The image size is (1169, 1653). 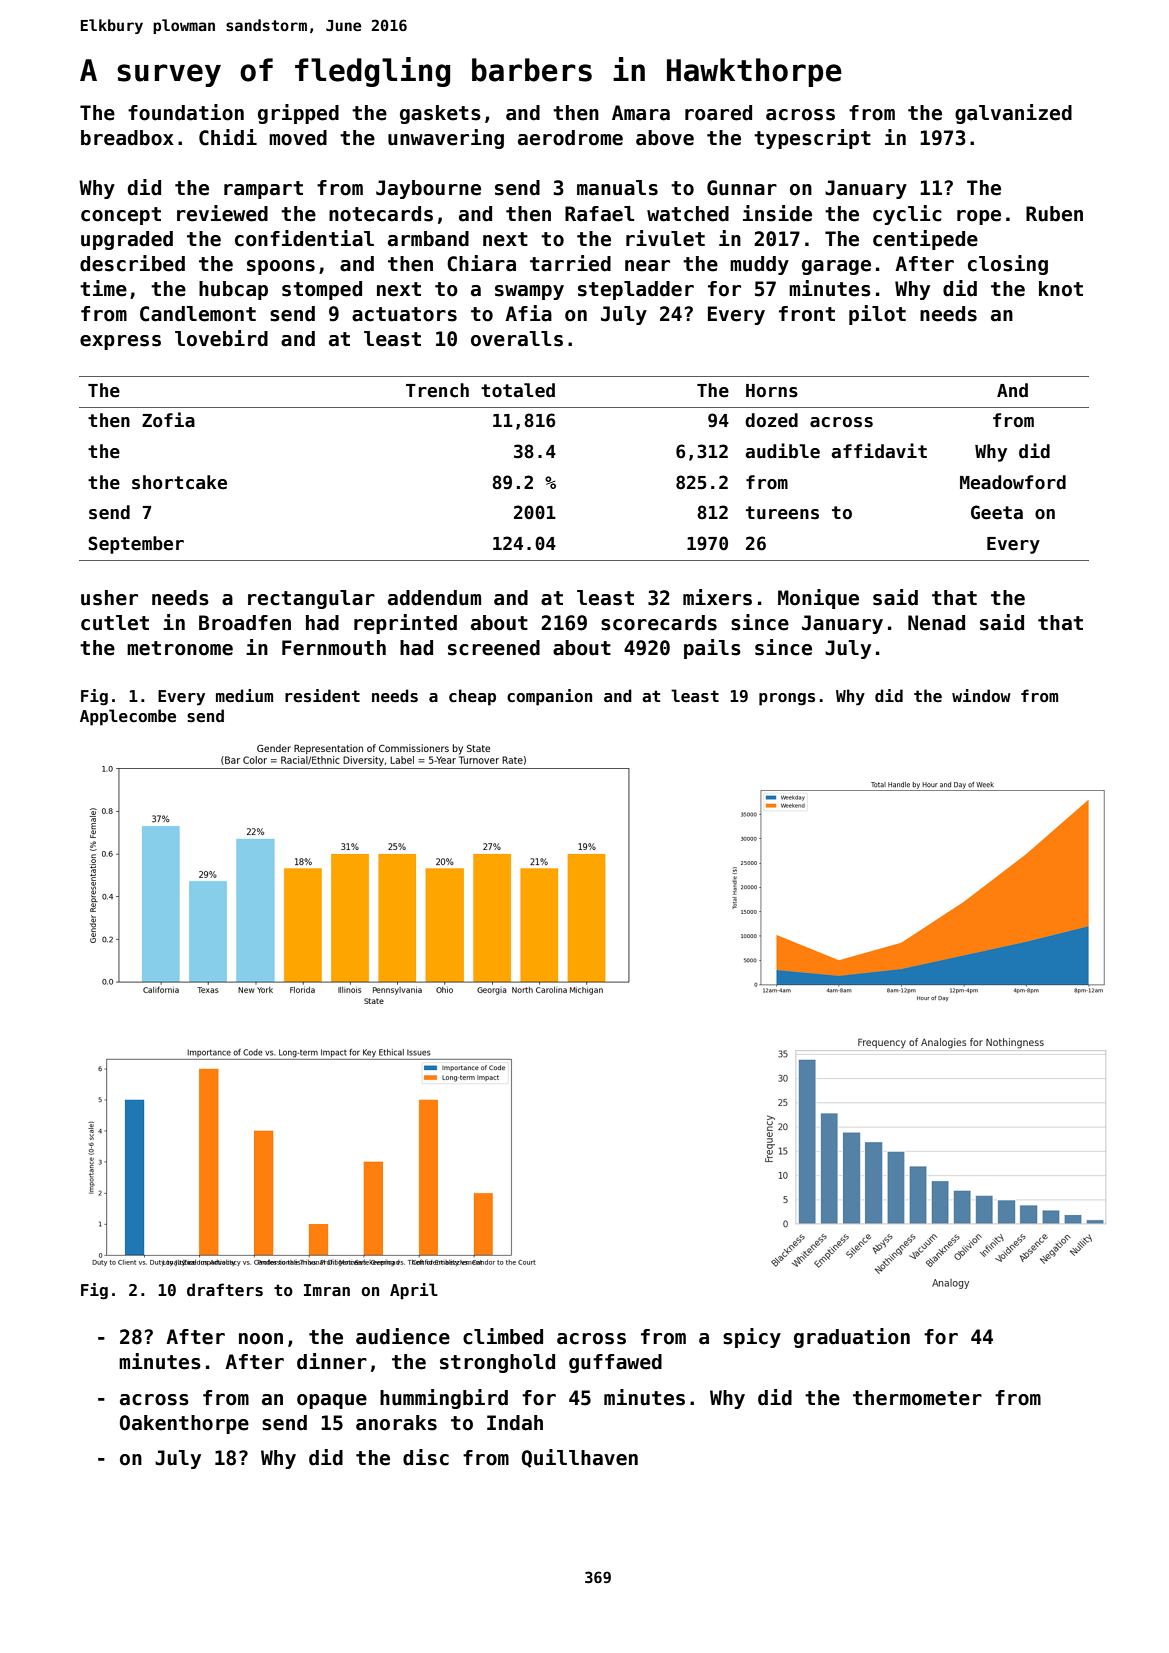 What do you see at coordinates (440, 114) in the image?
I see `gaskets` at bounding box center [440, 114].
